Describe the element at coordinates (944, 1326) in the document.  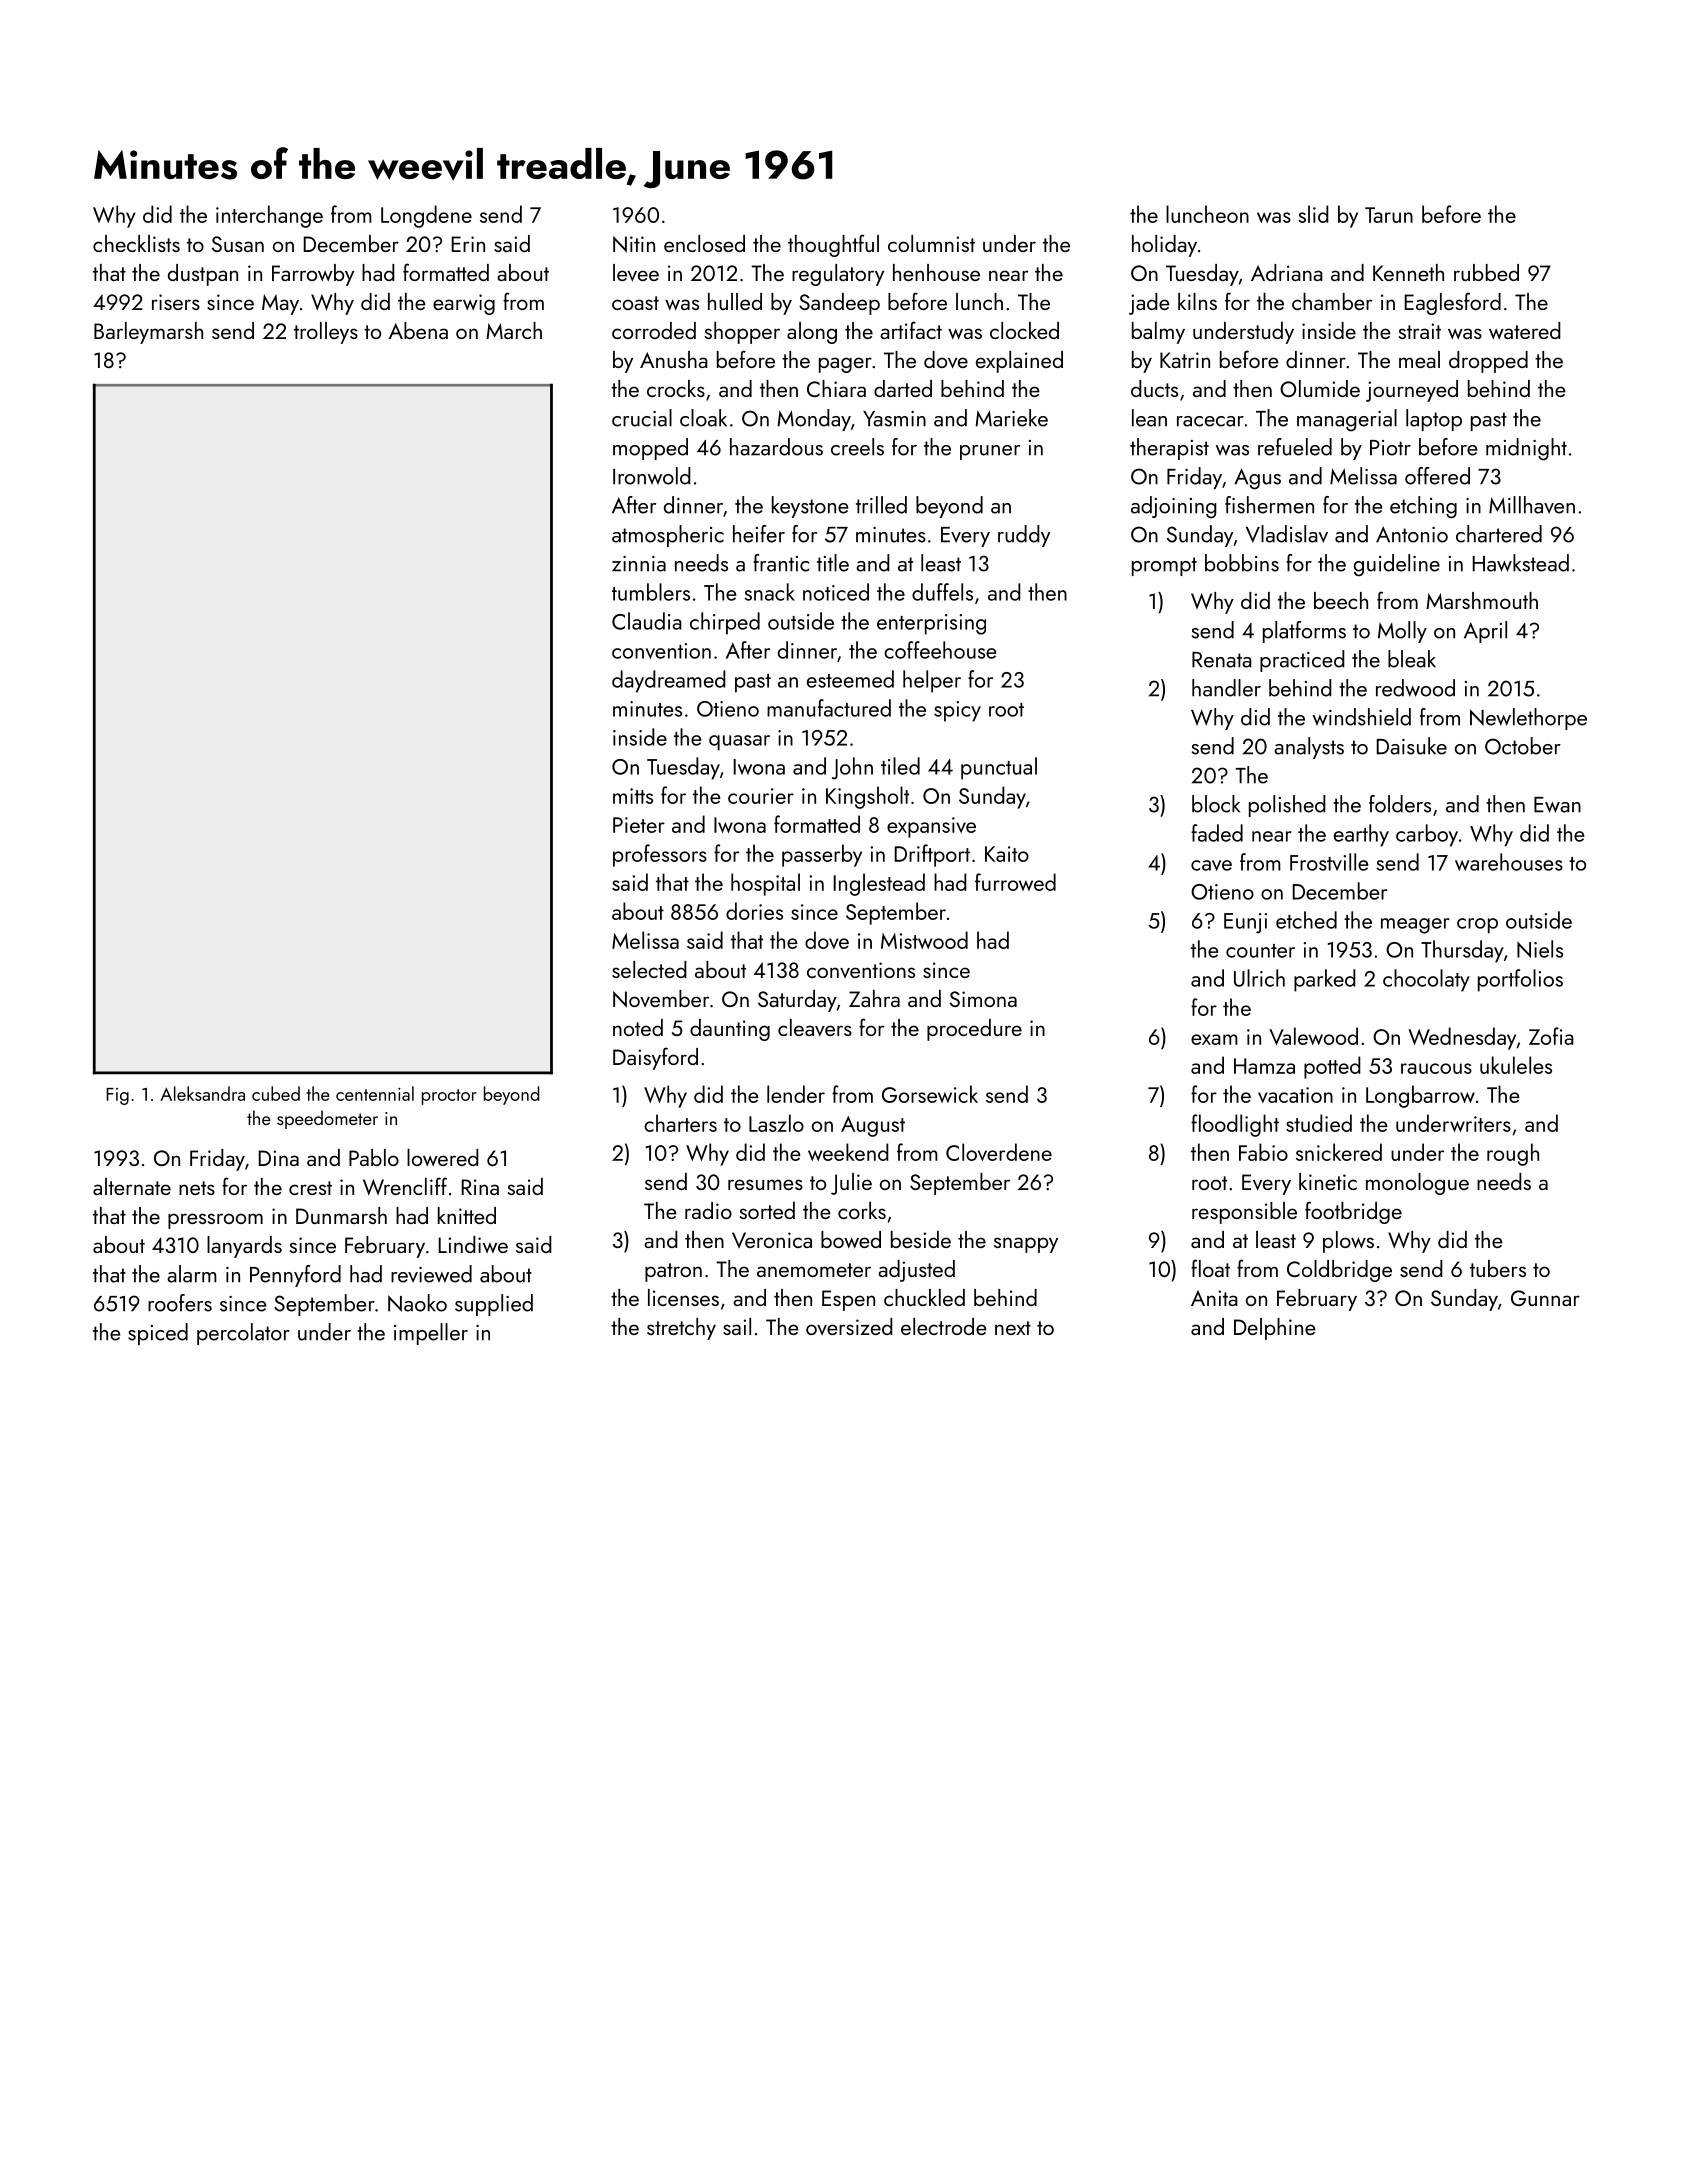
I see `electrode` at that location.
